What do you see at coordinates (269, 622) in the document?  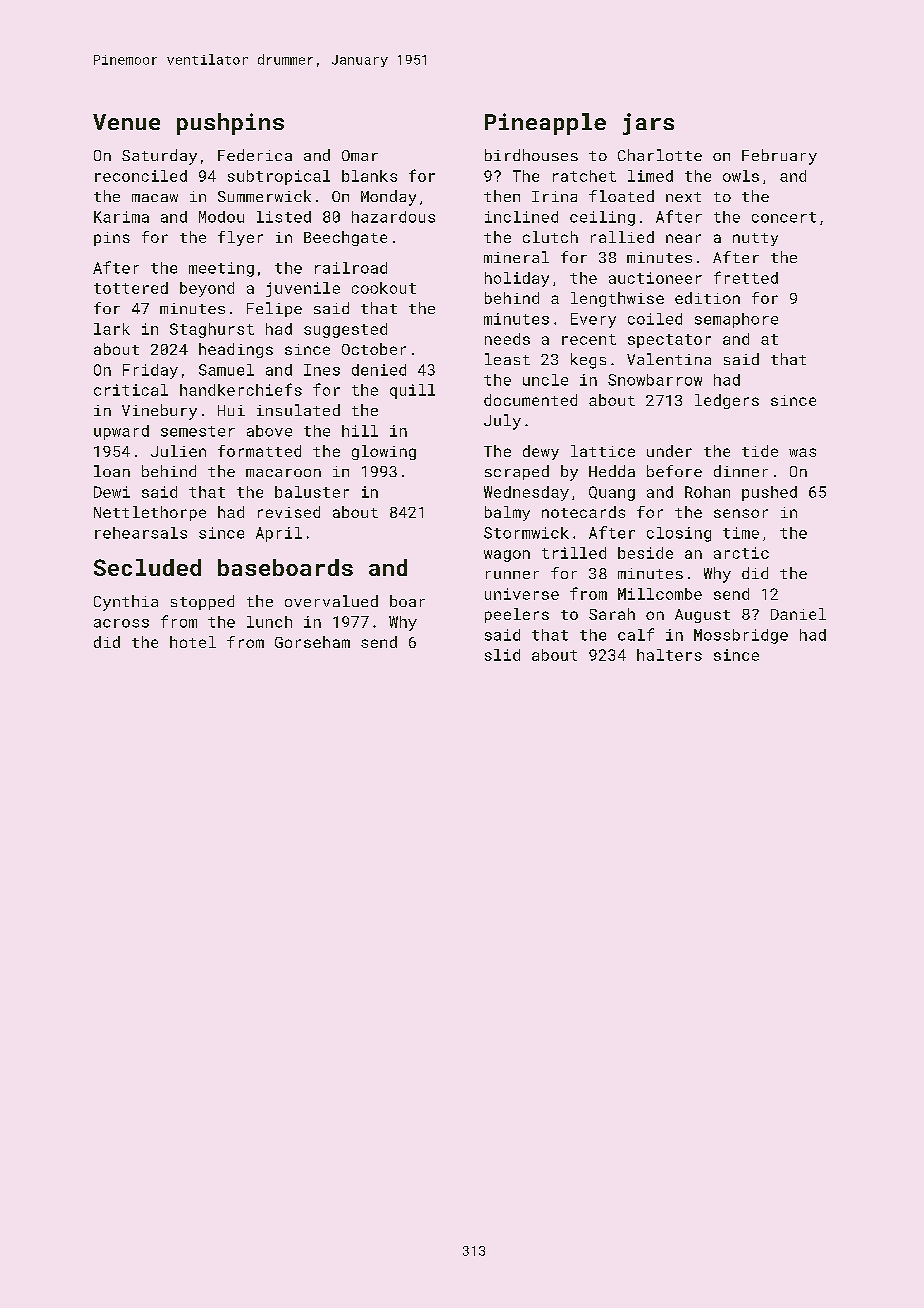 I see `lunch` at bounding box center [269, 622].
